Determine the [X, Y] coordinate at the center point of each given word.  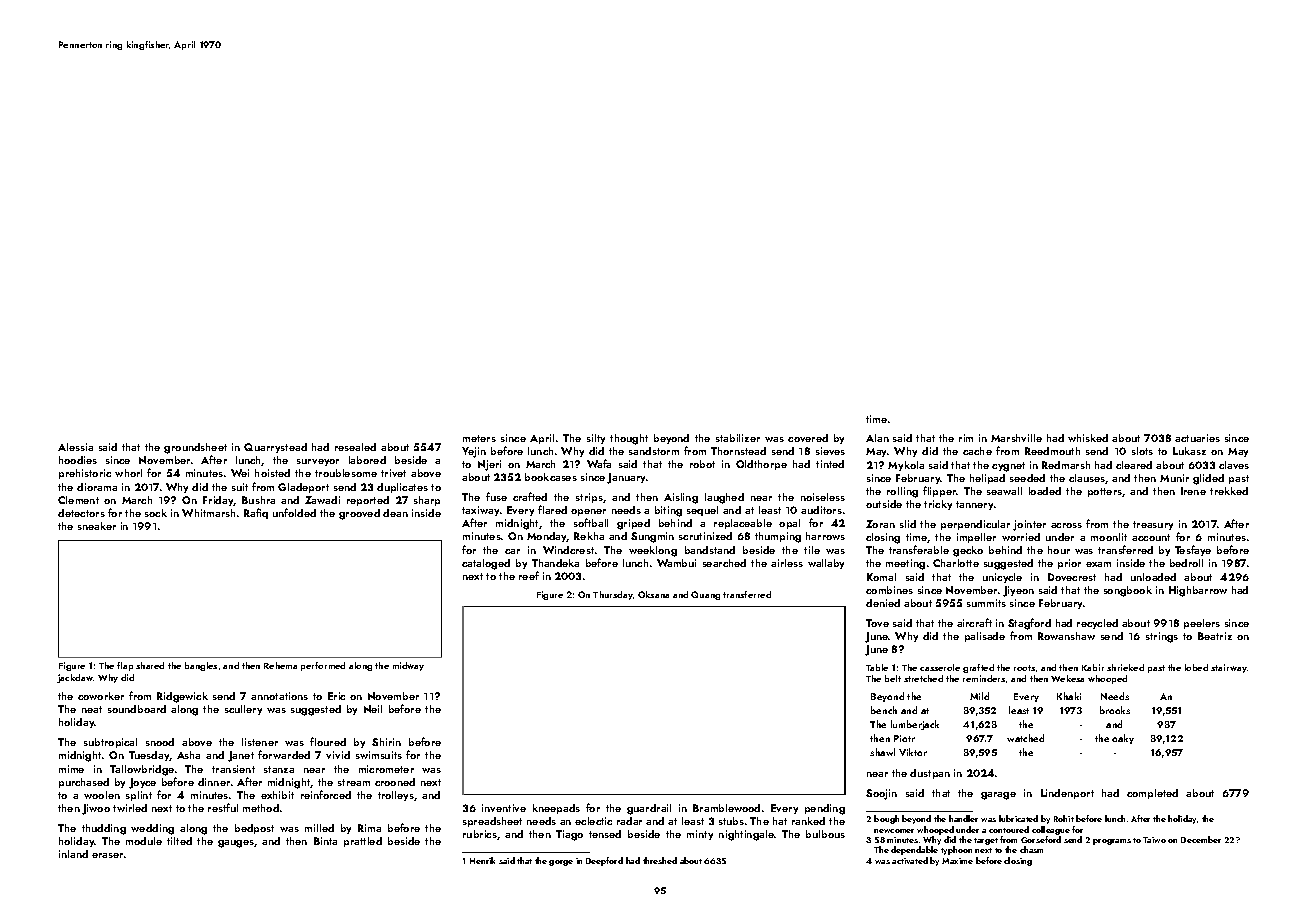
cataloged [486, 564]
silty [596, 439]
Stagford [1029, 624]
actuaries [1197, 438]
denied [883, 603]
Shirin [386, 742]
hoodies [78, 460]
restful [223, 807]
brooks [1115, 710]
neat [92, 709]
